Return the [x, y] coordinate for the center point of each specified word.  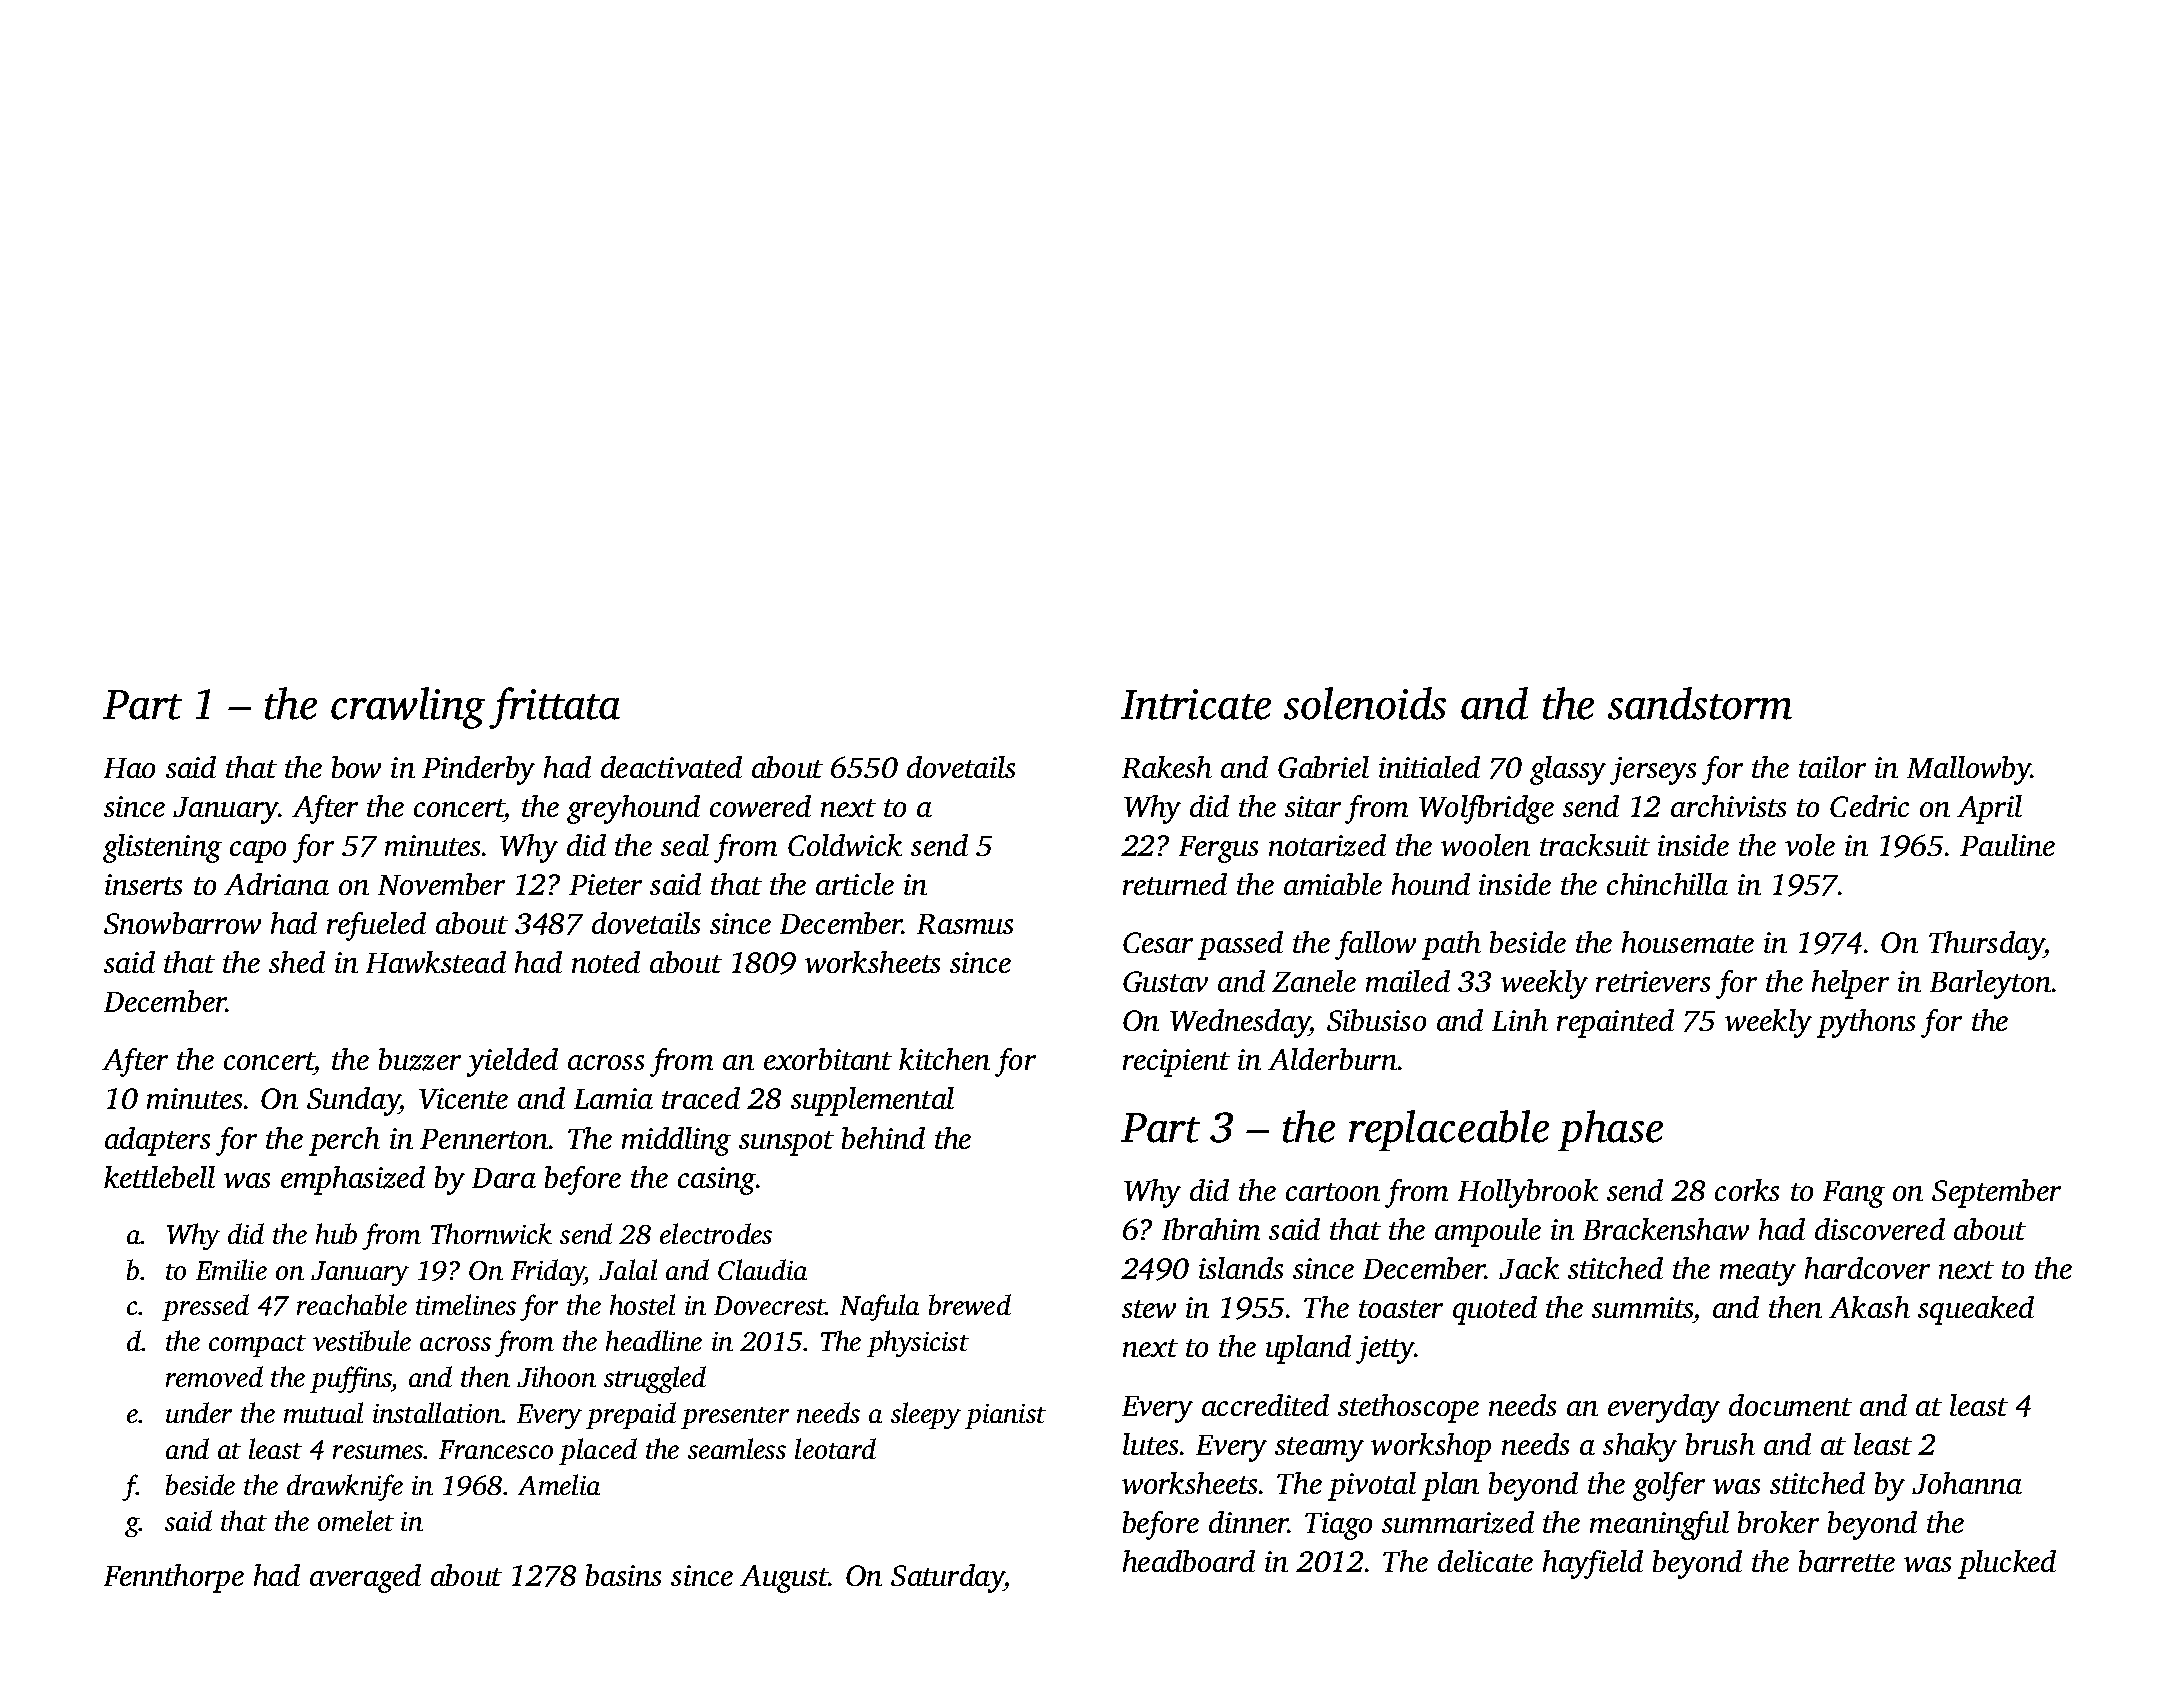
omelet [356, 1520]
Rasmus [965, 924]
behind [883, 1138]
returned [1175, 884]
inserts [143, 884]
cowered [760, 806]
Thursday [1986, 945]
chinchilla [1667, 884]
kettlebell [159, 1177]
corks [1747, 1190]
